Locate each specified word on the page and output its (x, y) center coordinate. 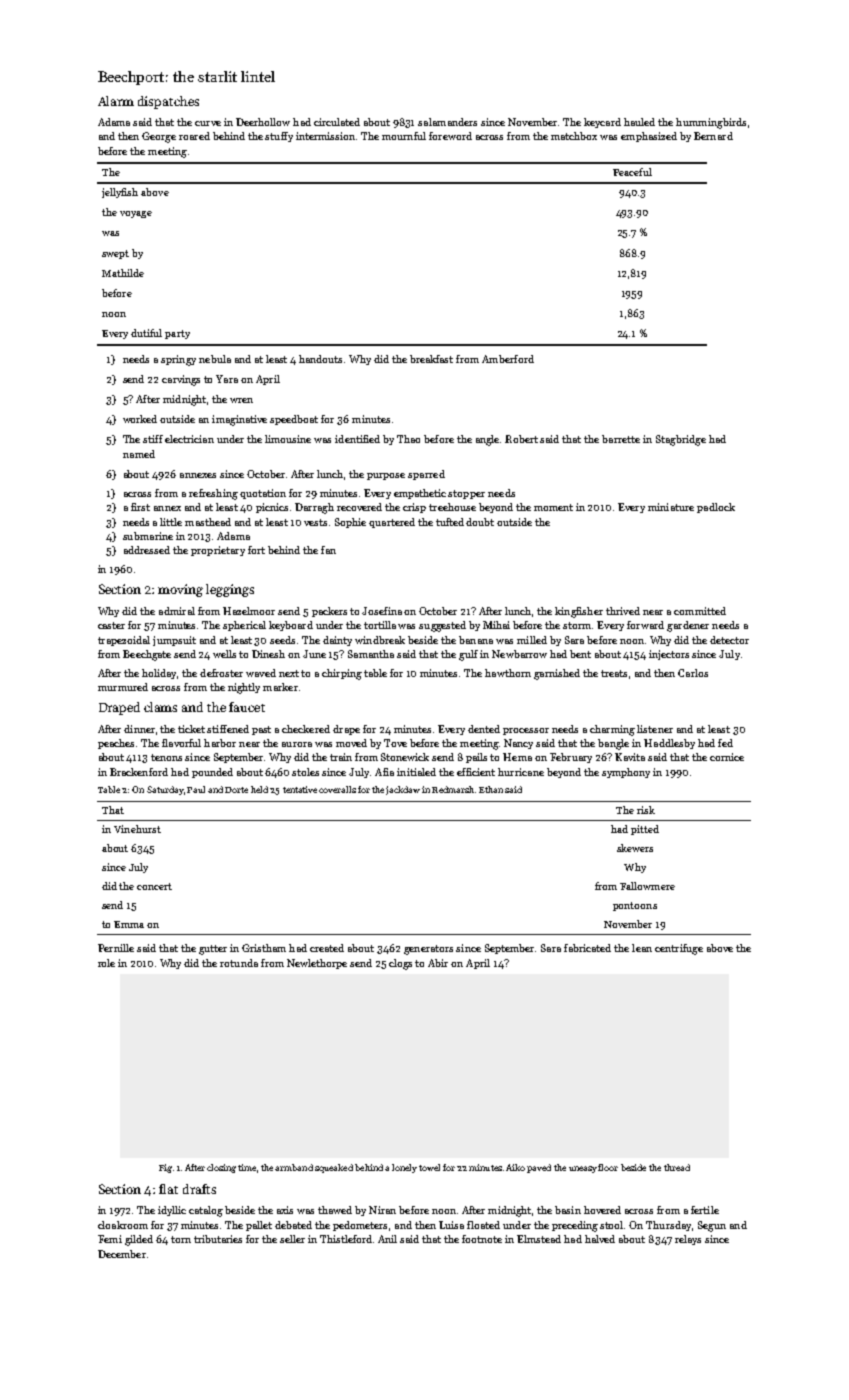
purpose (386, 476)
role (106, 963)
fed (725, 743)
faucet (247, 707)
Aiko (515, 1167)
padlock (716, 508)
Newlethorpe (317, 964)
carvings (181, 380)
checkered (306, 729)
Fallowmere (647, 886)
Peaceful (632, 172)
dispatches (168, 102)
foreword (450, 136)
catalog (206, 1211)
